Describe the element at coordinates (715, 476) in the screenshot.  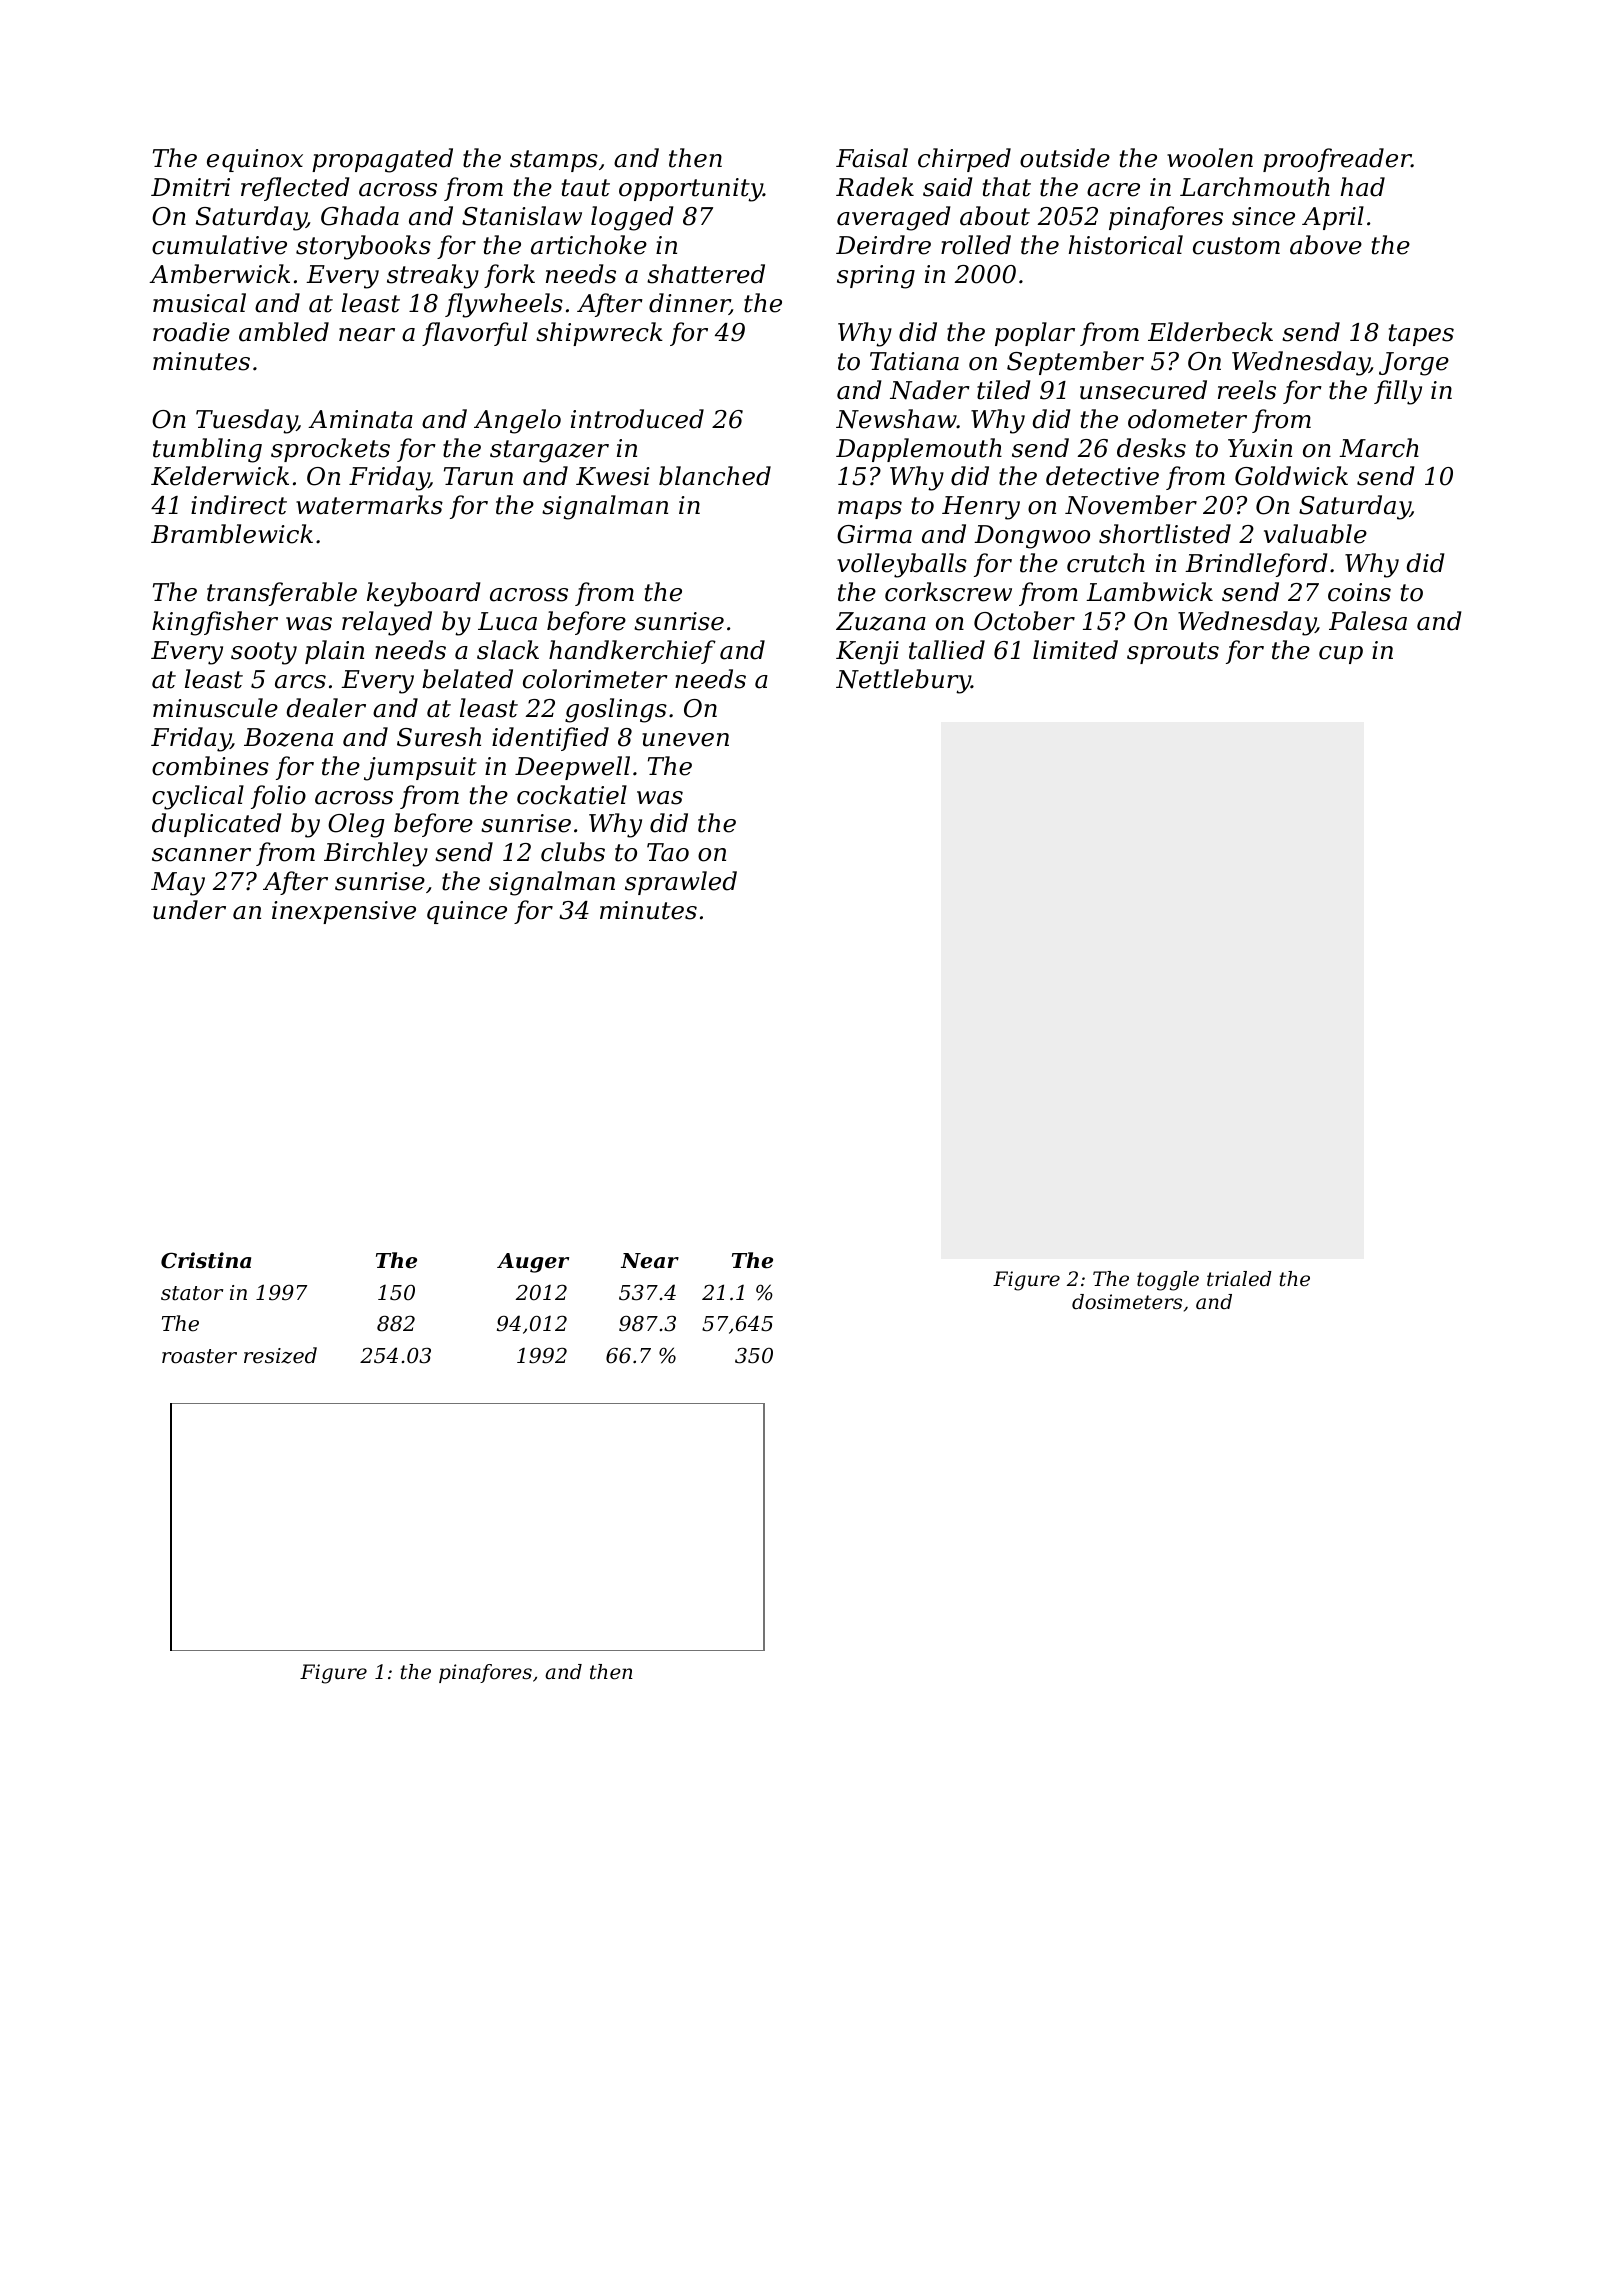
I see `blanched` at that location.
